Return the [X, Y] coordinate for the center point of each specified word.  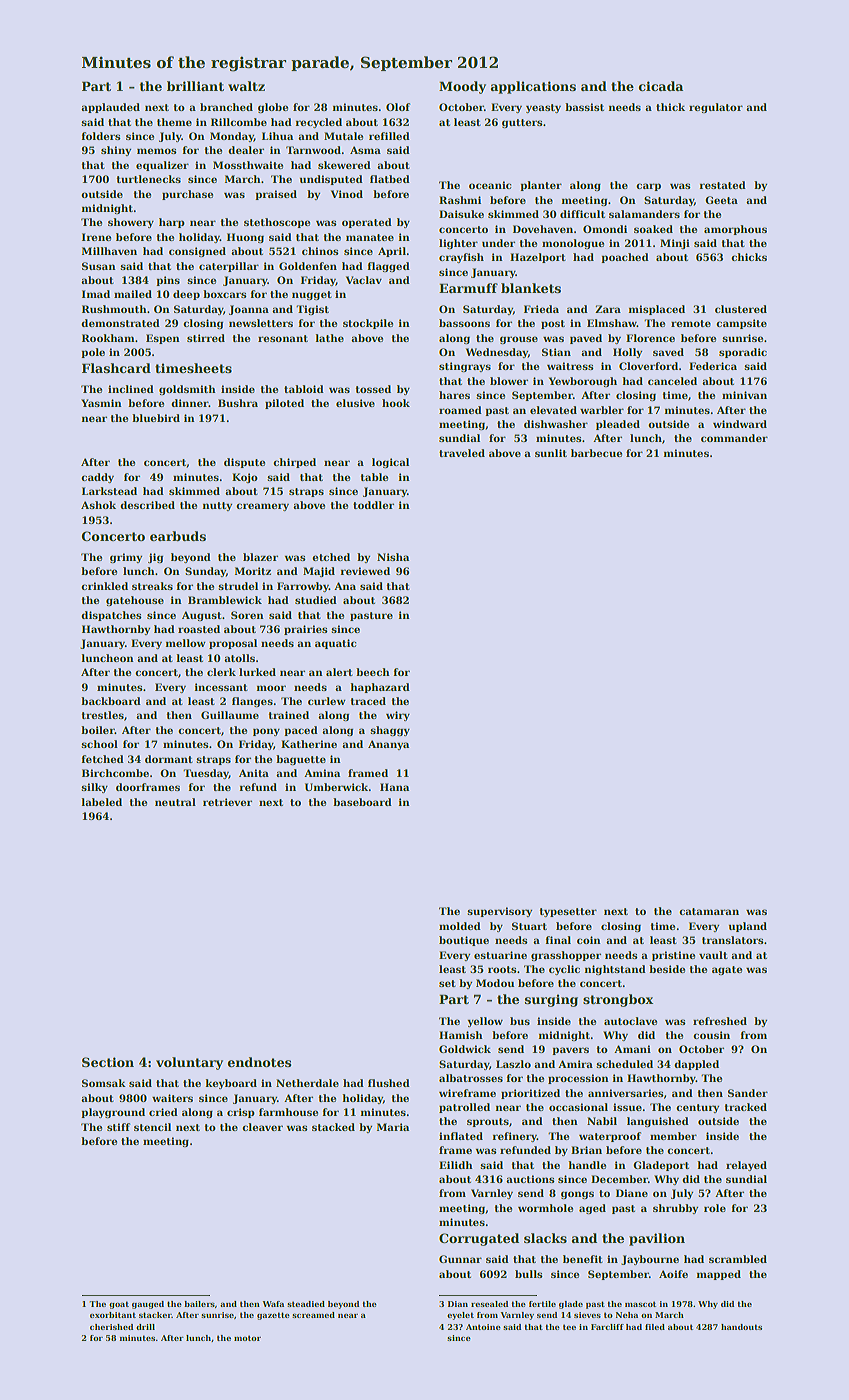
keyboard [231, 1084]
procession [578, 1079]
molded [460, 926]
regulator [716, 108]
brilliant [195, 86]
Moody [462, 87]
